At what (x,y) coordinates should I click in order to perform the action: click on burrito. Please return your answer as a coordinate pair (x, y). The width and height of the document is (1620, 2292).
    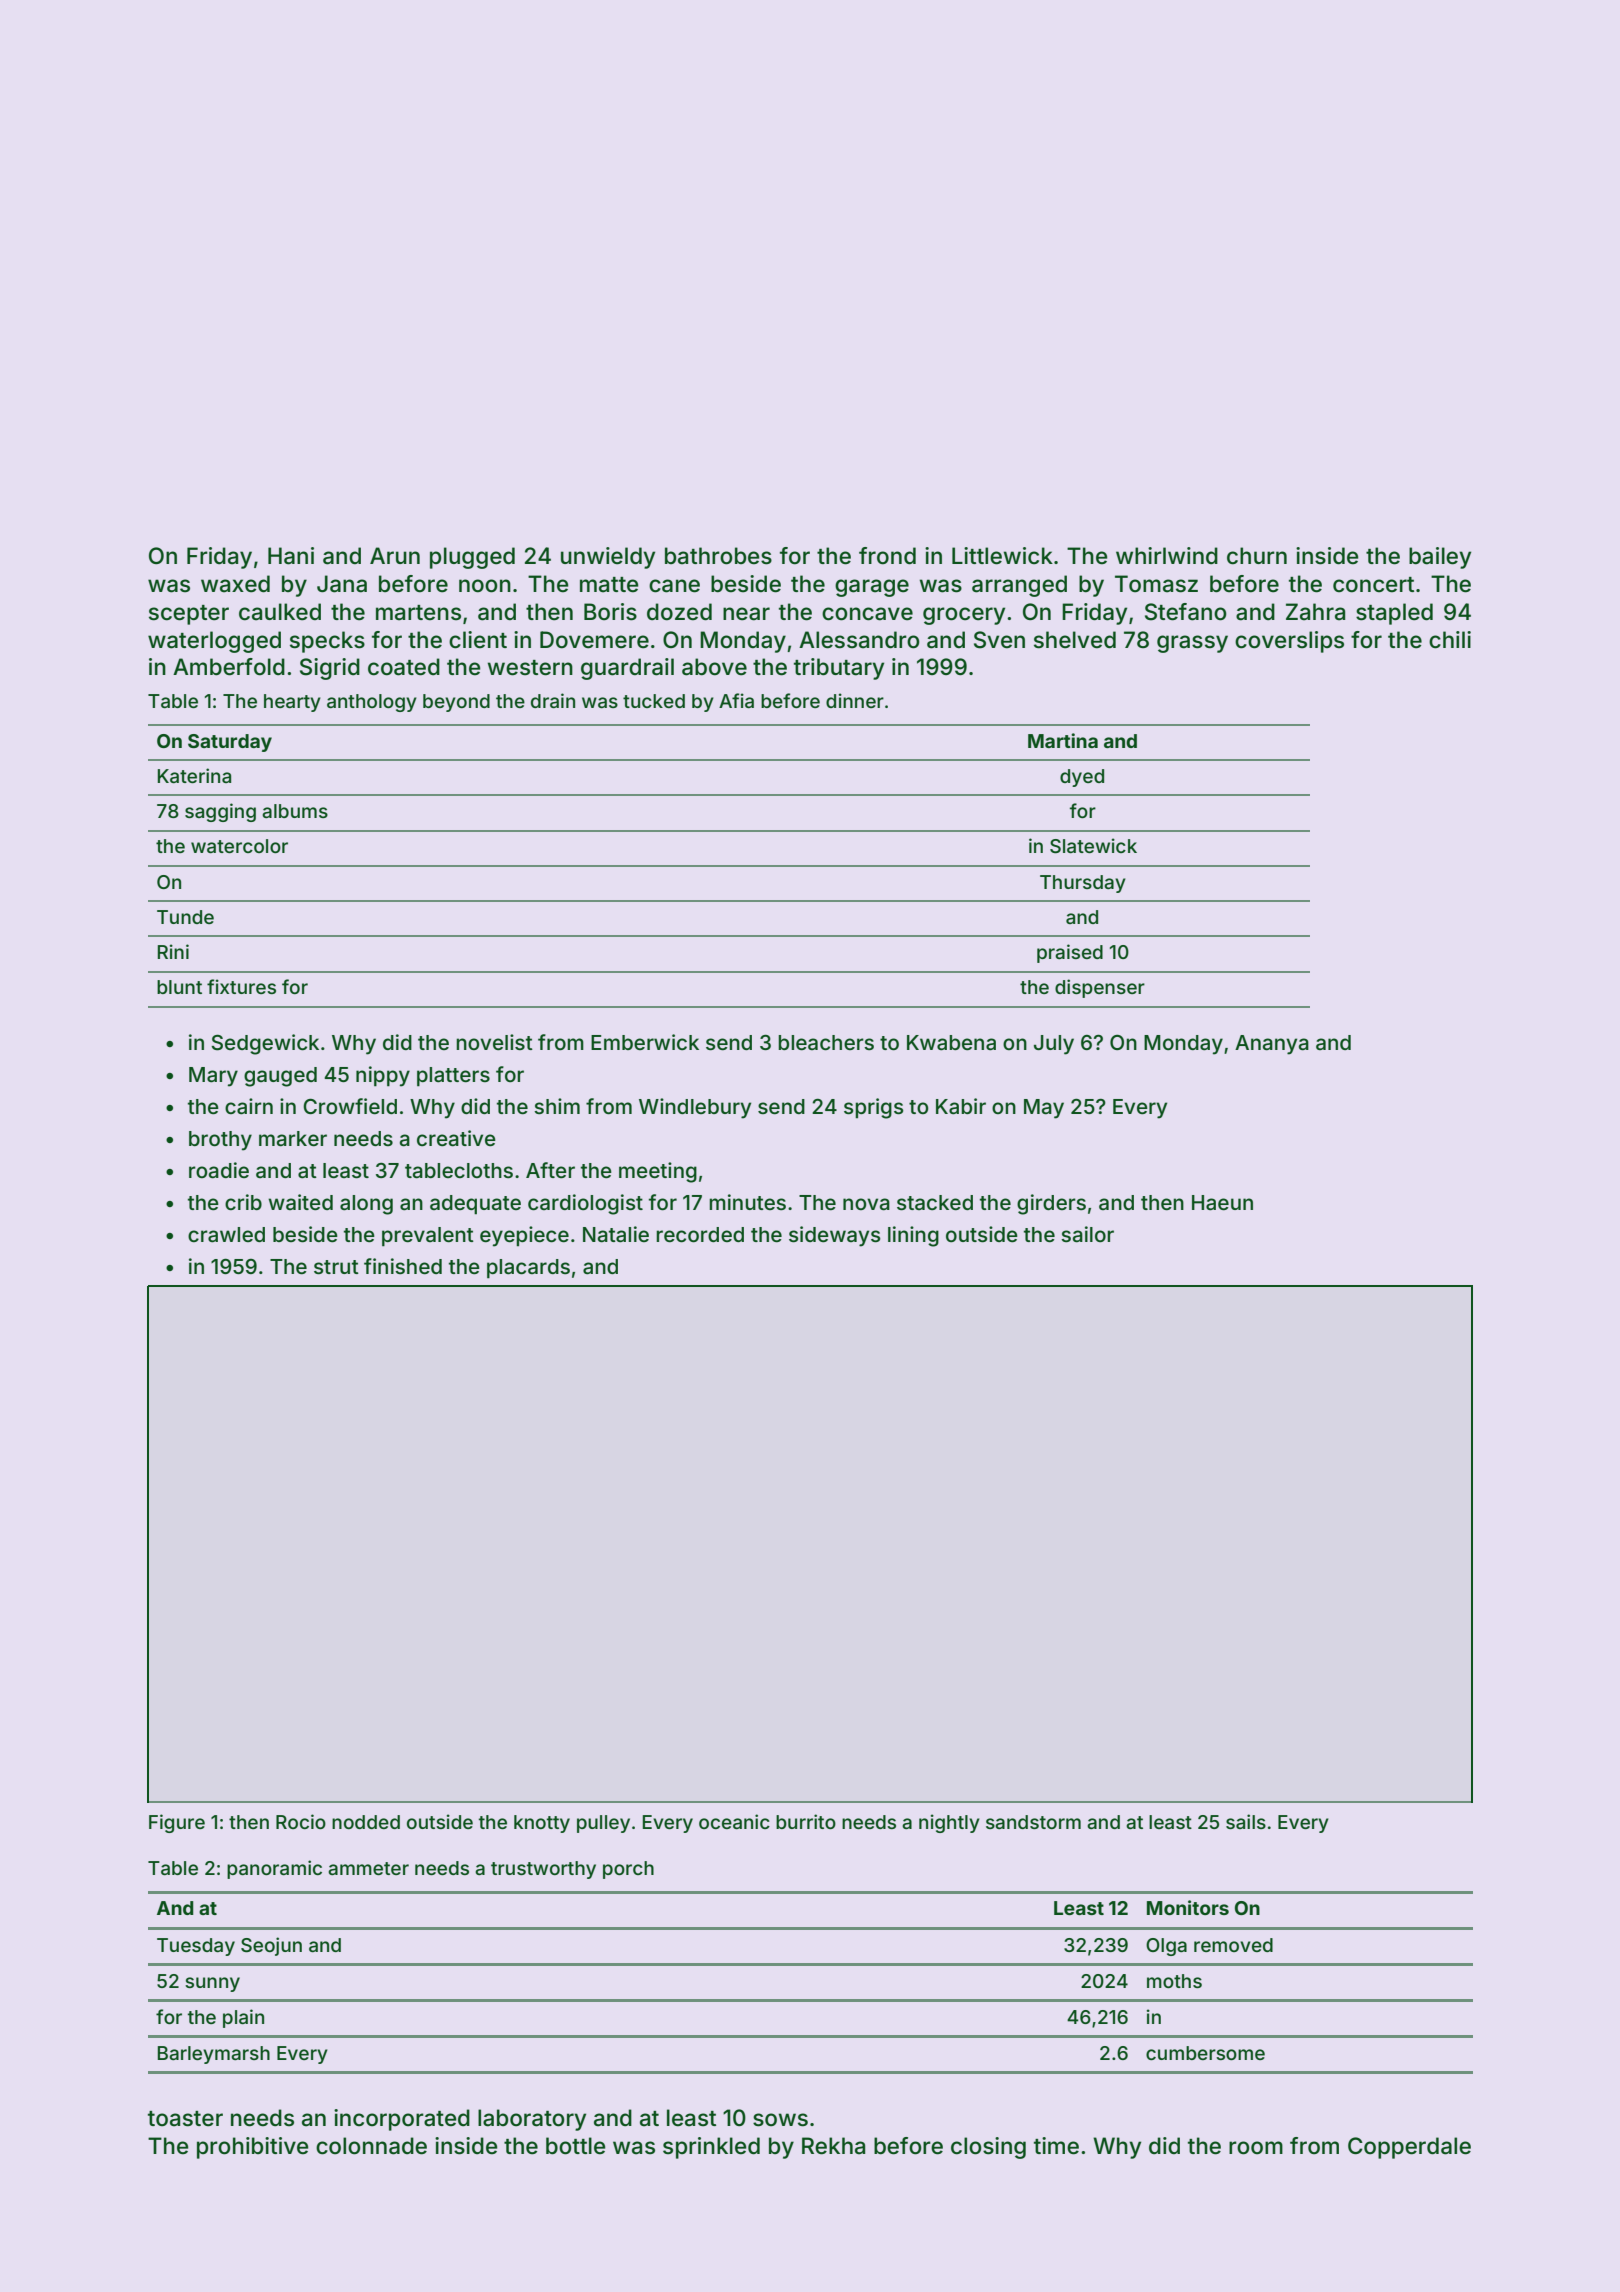
    Looking at the image, I should click on (806, 1821).
